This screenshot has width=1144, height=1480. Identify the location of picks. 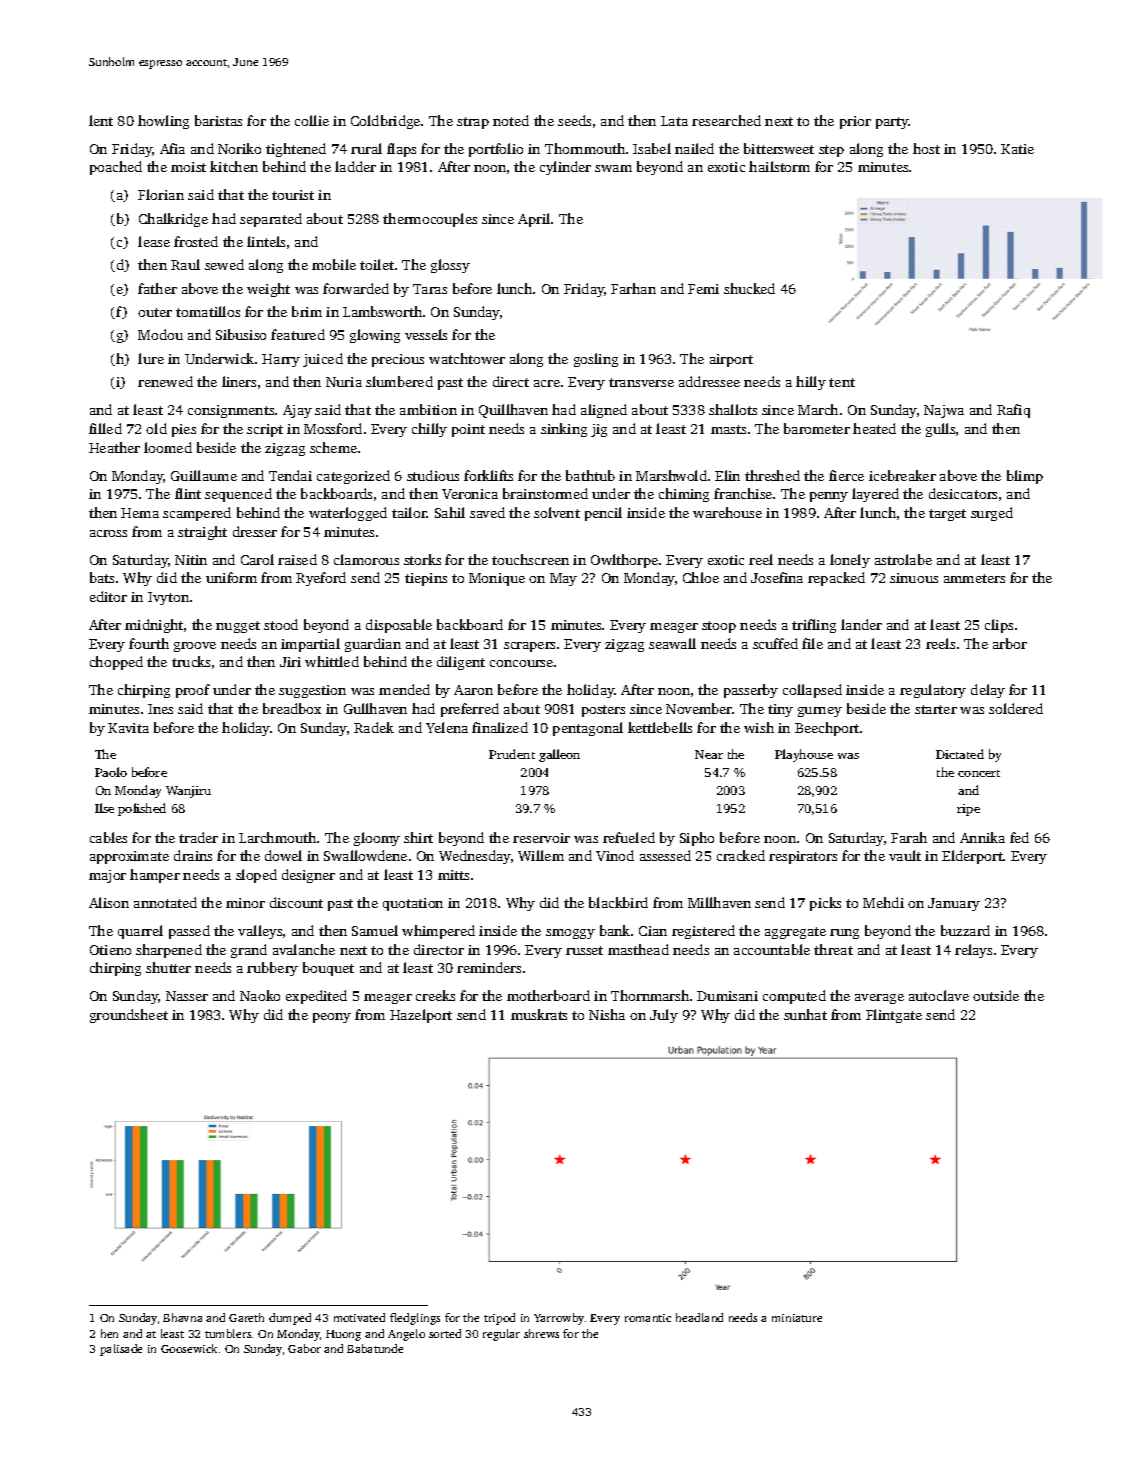
(825, 904).
